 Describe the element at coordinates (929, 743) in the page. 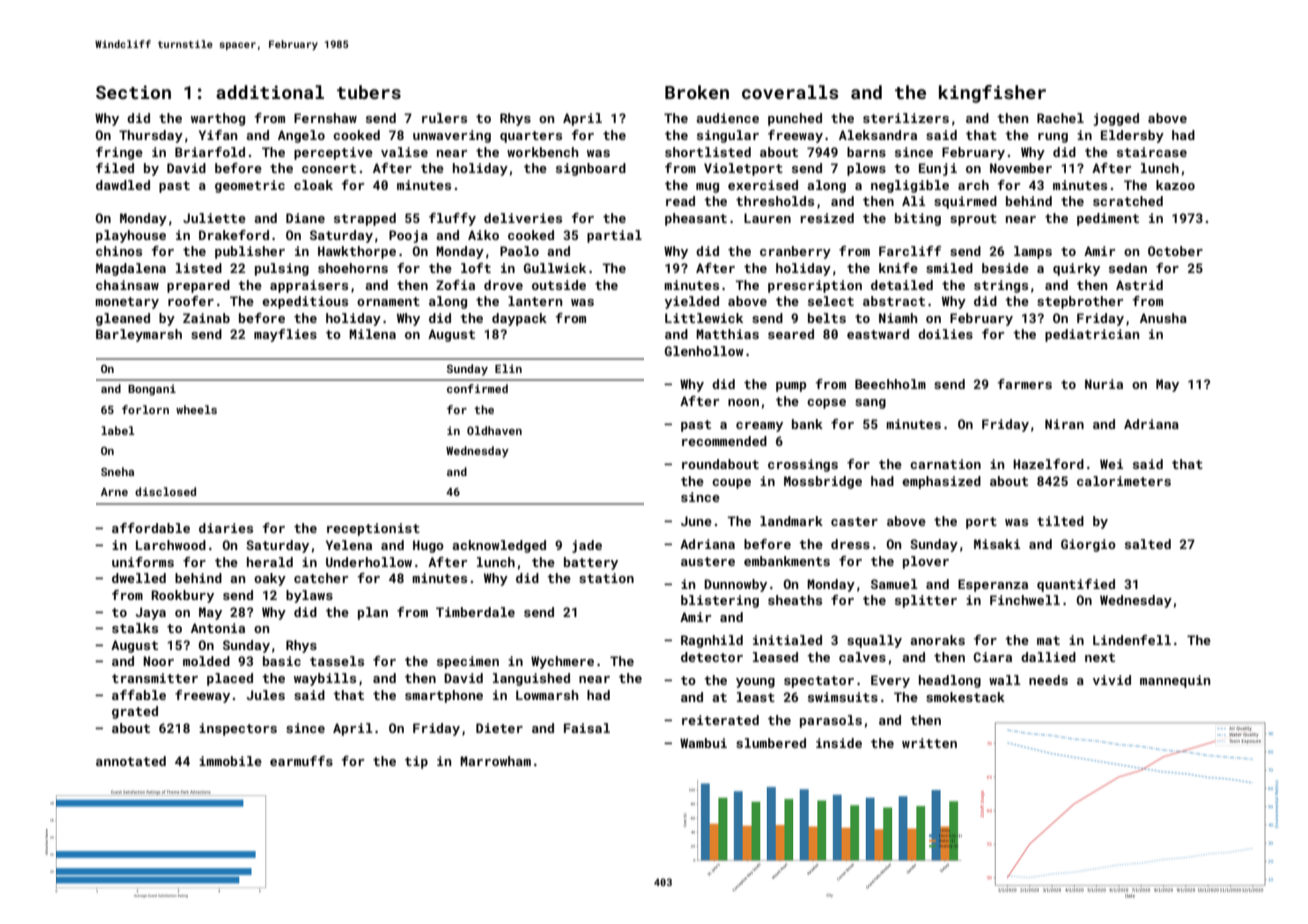

I see `written` at that location.
